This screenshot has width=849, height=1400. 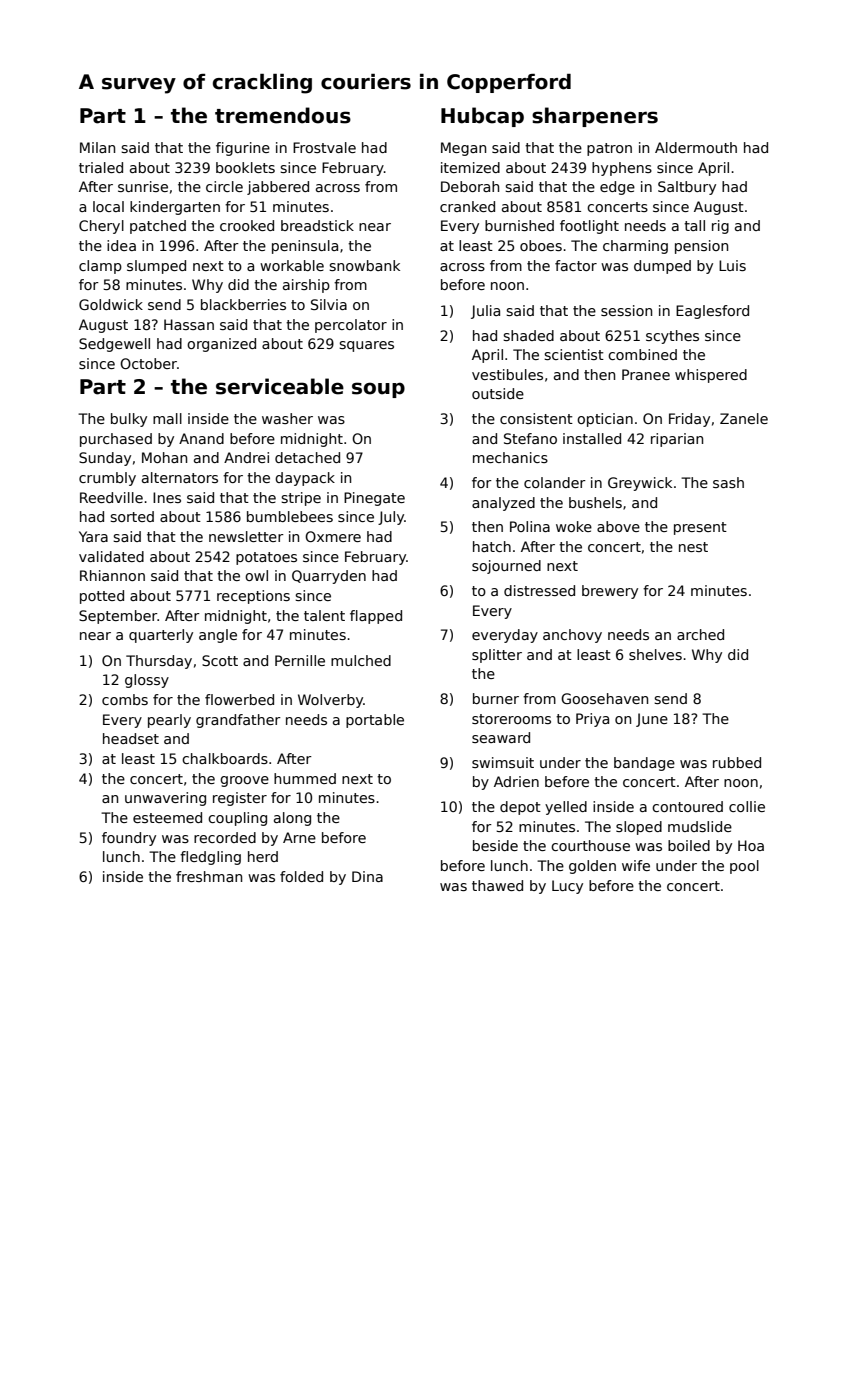 What do you see at coordinates (209, 876) in the screenshot?
I see `freshman` at bounding box center [209, 876].
